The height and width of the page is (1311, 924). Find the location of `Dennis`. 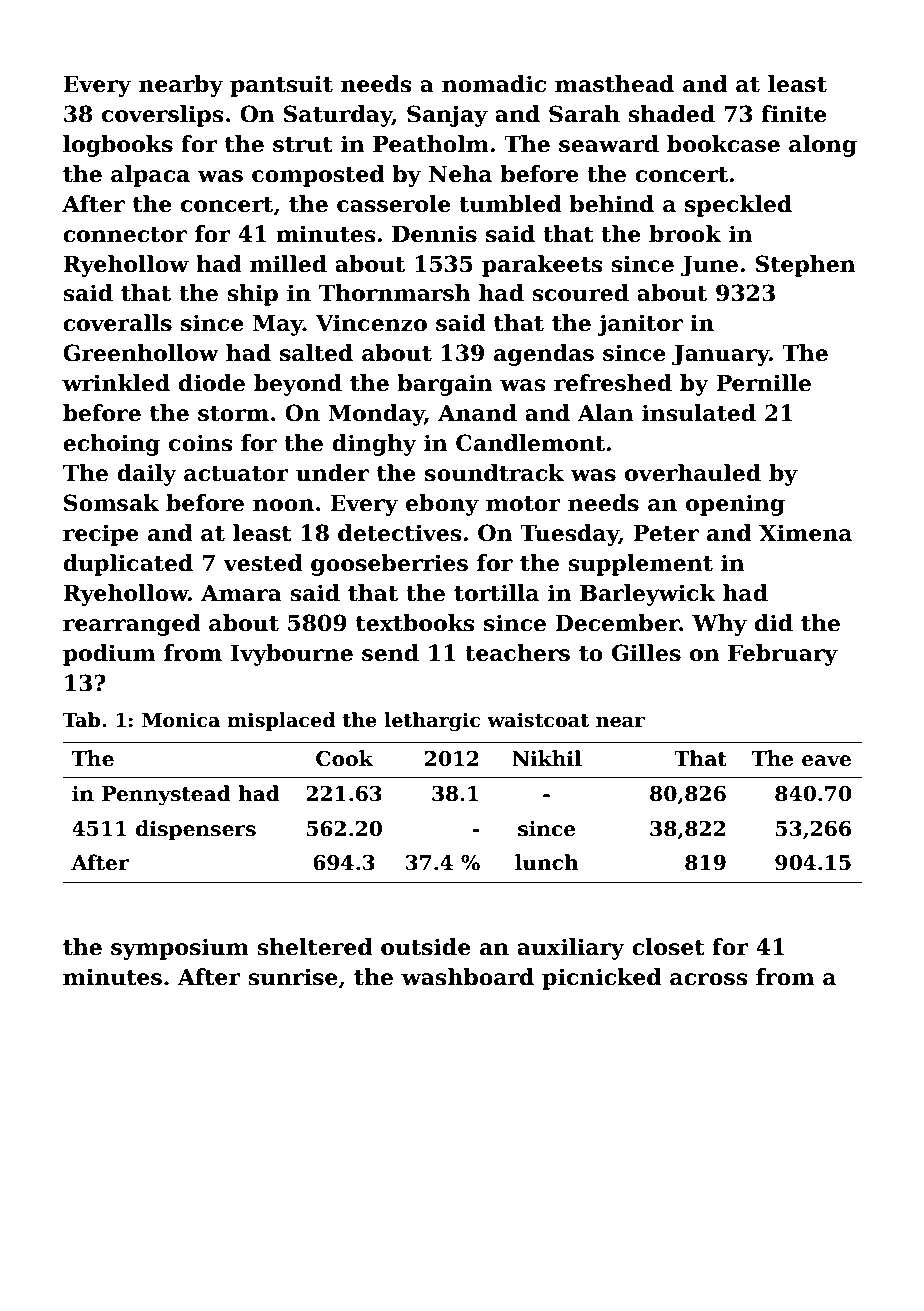

Dennis is located at coordinates (434, 234).
